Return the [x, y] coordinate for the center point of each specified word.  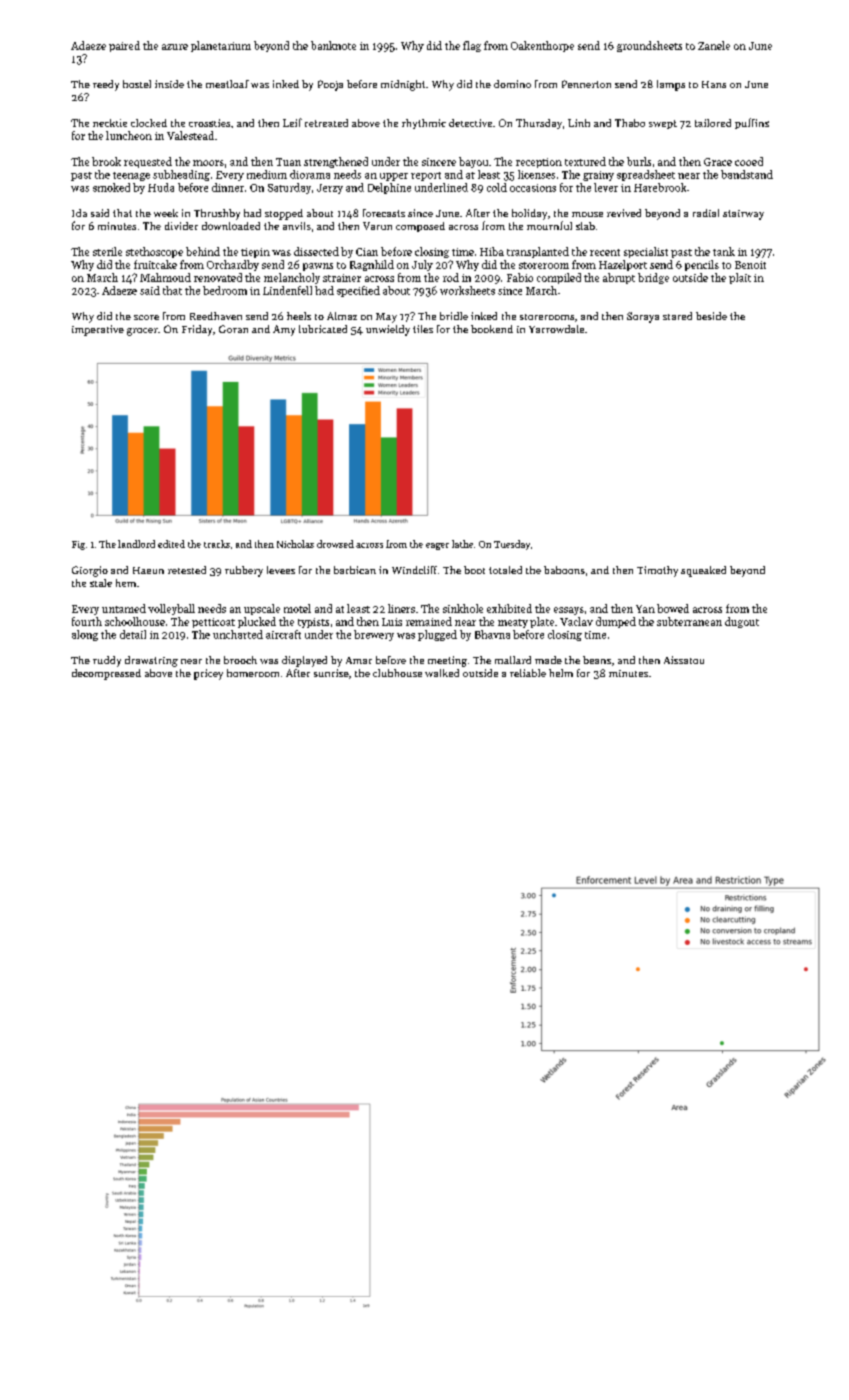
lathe [462, 544]
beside [711, 316]
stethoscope [154, 252]
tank [724, 251]
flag [472, 46]
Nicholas [295, 544]
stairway [743, 215]
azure [175, 47]
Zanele [714, 45]
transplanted [538, 252]
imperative [98, 330]
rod [451, 277]
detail [133, 634]
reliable [528, 673]
